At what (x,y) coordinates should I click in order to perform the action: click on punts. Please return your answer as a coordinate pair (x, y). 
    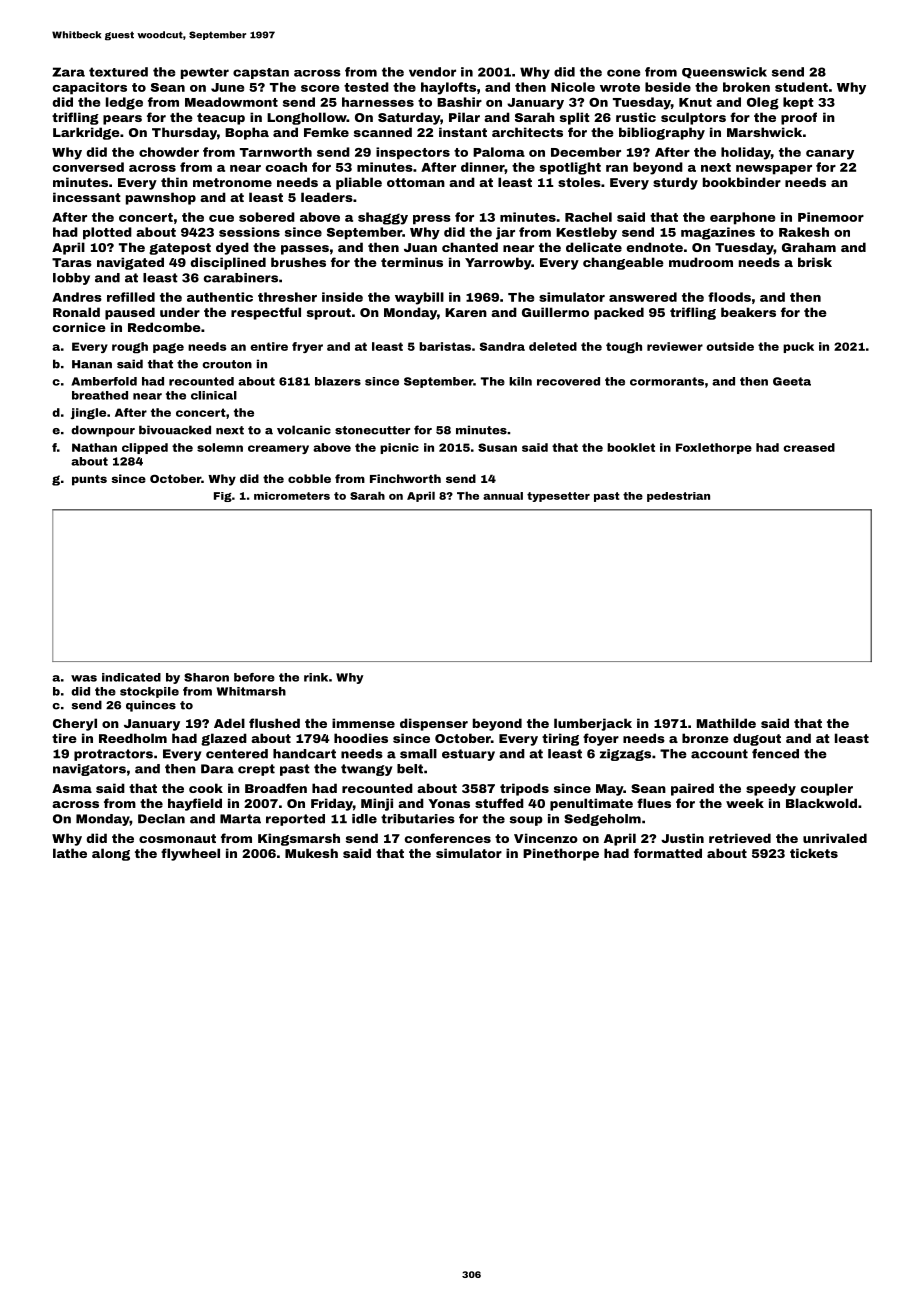
    Looking at the image, I should click on (89, 480).
